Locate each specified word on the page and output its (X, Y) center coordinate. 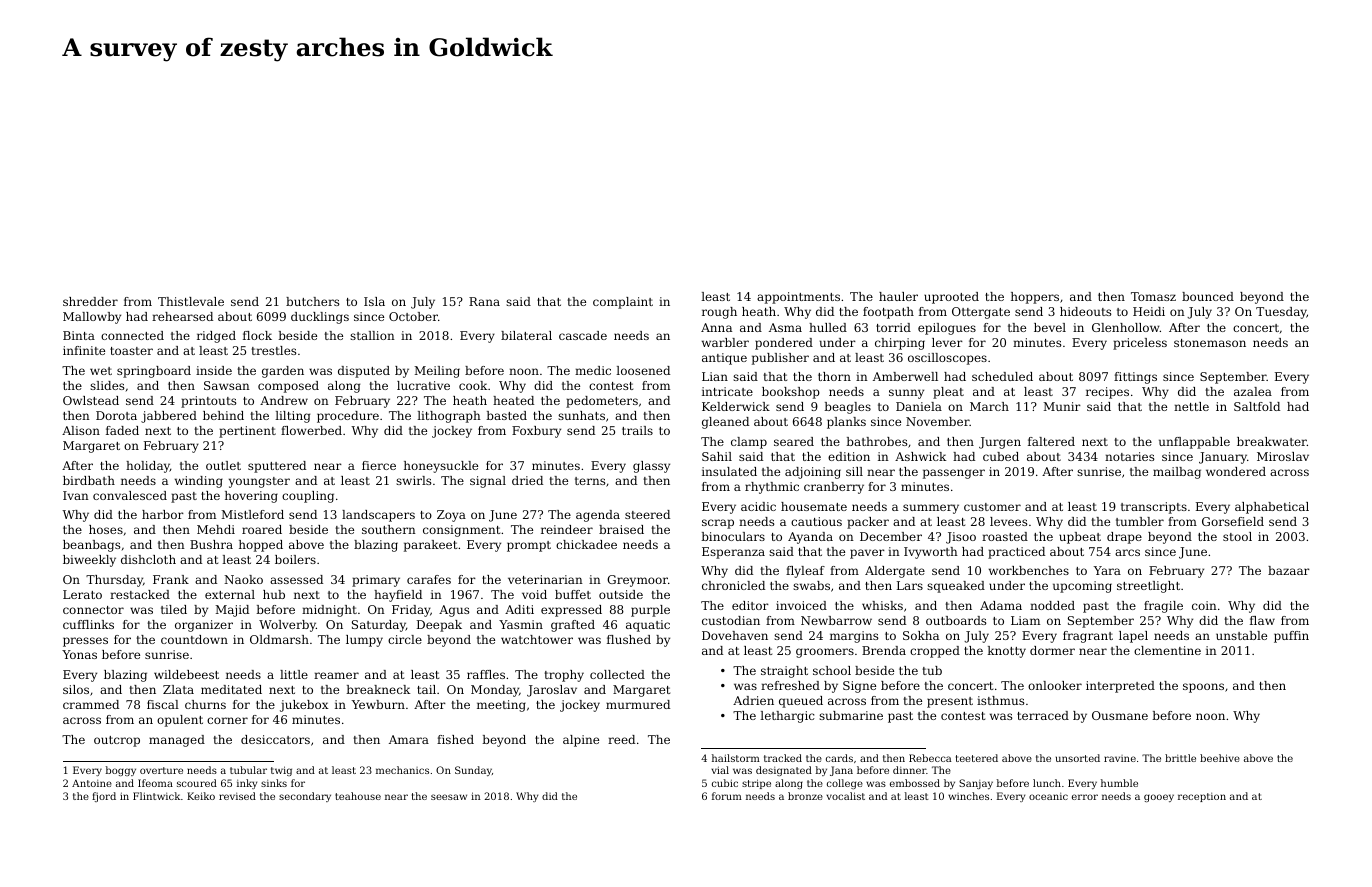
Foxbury (536, 432)
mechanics (402, 770)
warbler (725, 342)
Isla (374, 301)
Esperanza (733, 553)
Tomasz (1153, 296)
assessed (296, 579)
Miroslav (1283, 456)
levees (1008, 521)
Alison (81, 430)
